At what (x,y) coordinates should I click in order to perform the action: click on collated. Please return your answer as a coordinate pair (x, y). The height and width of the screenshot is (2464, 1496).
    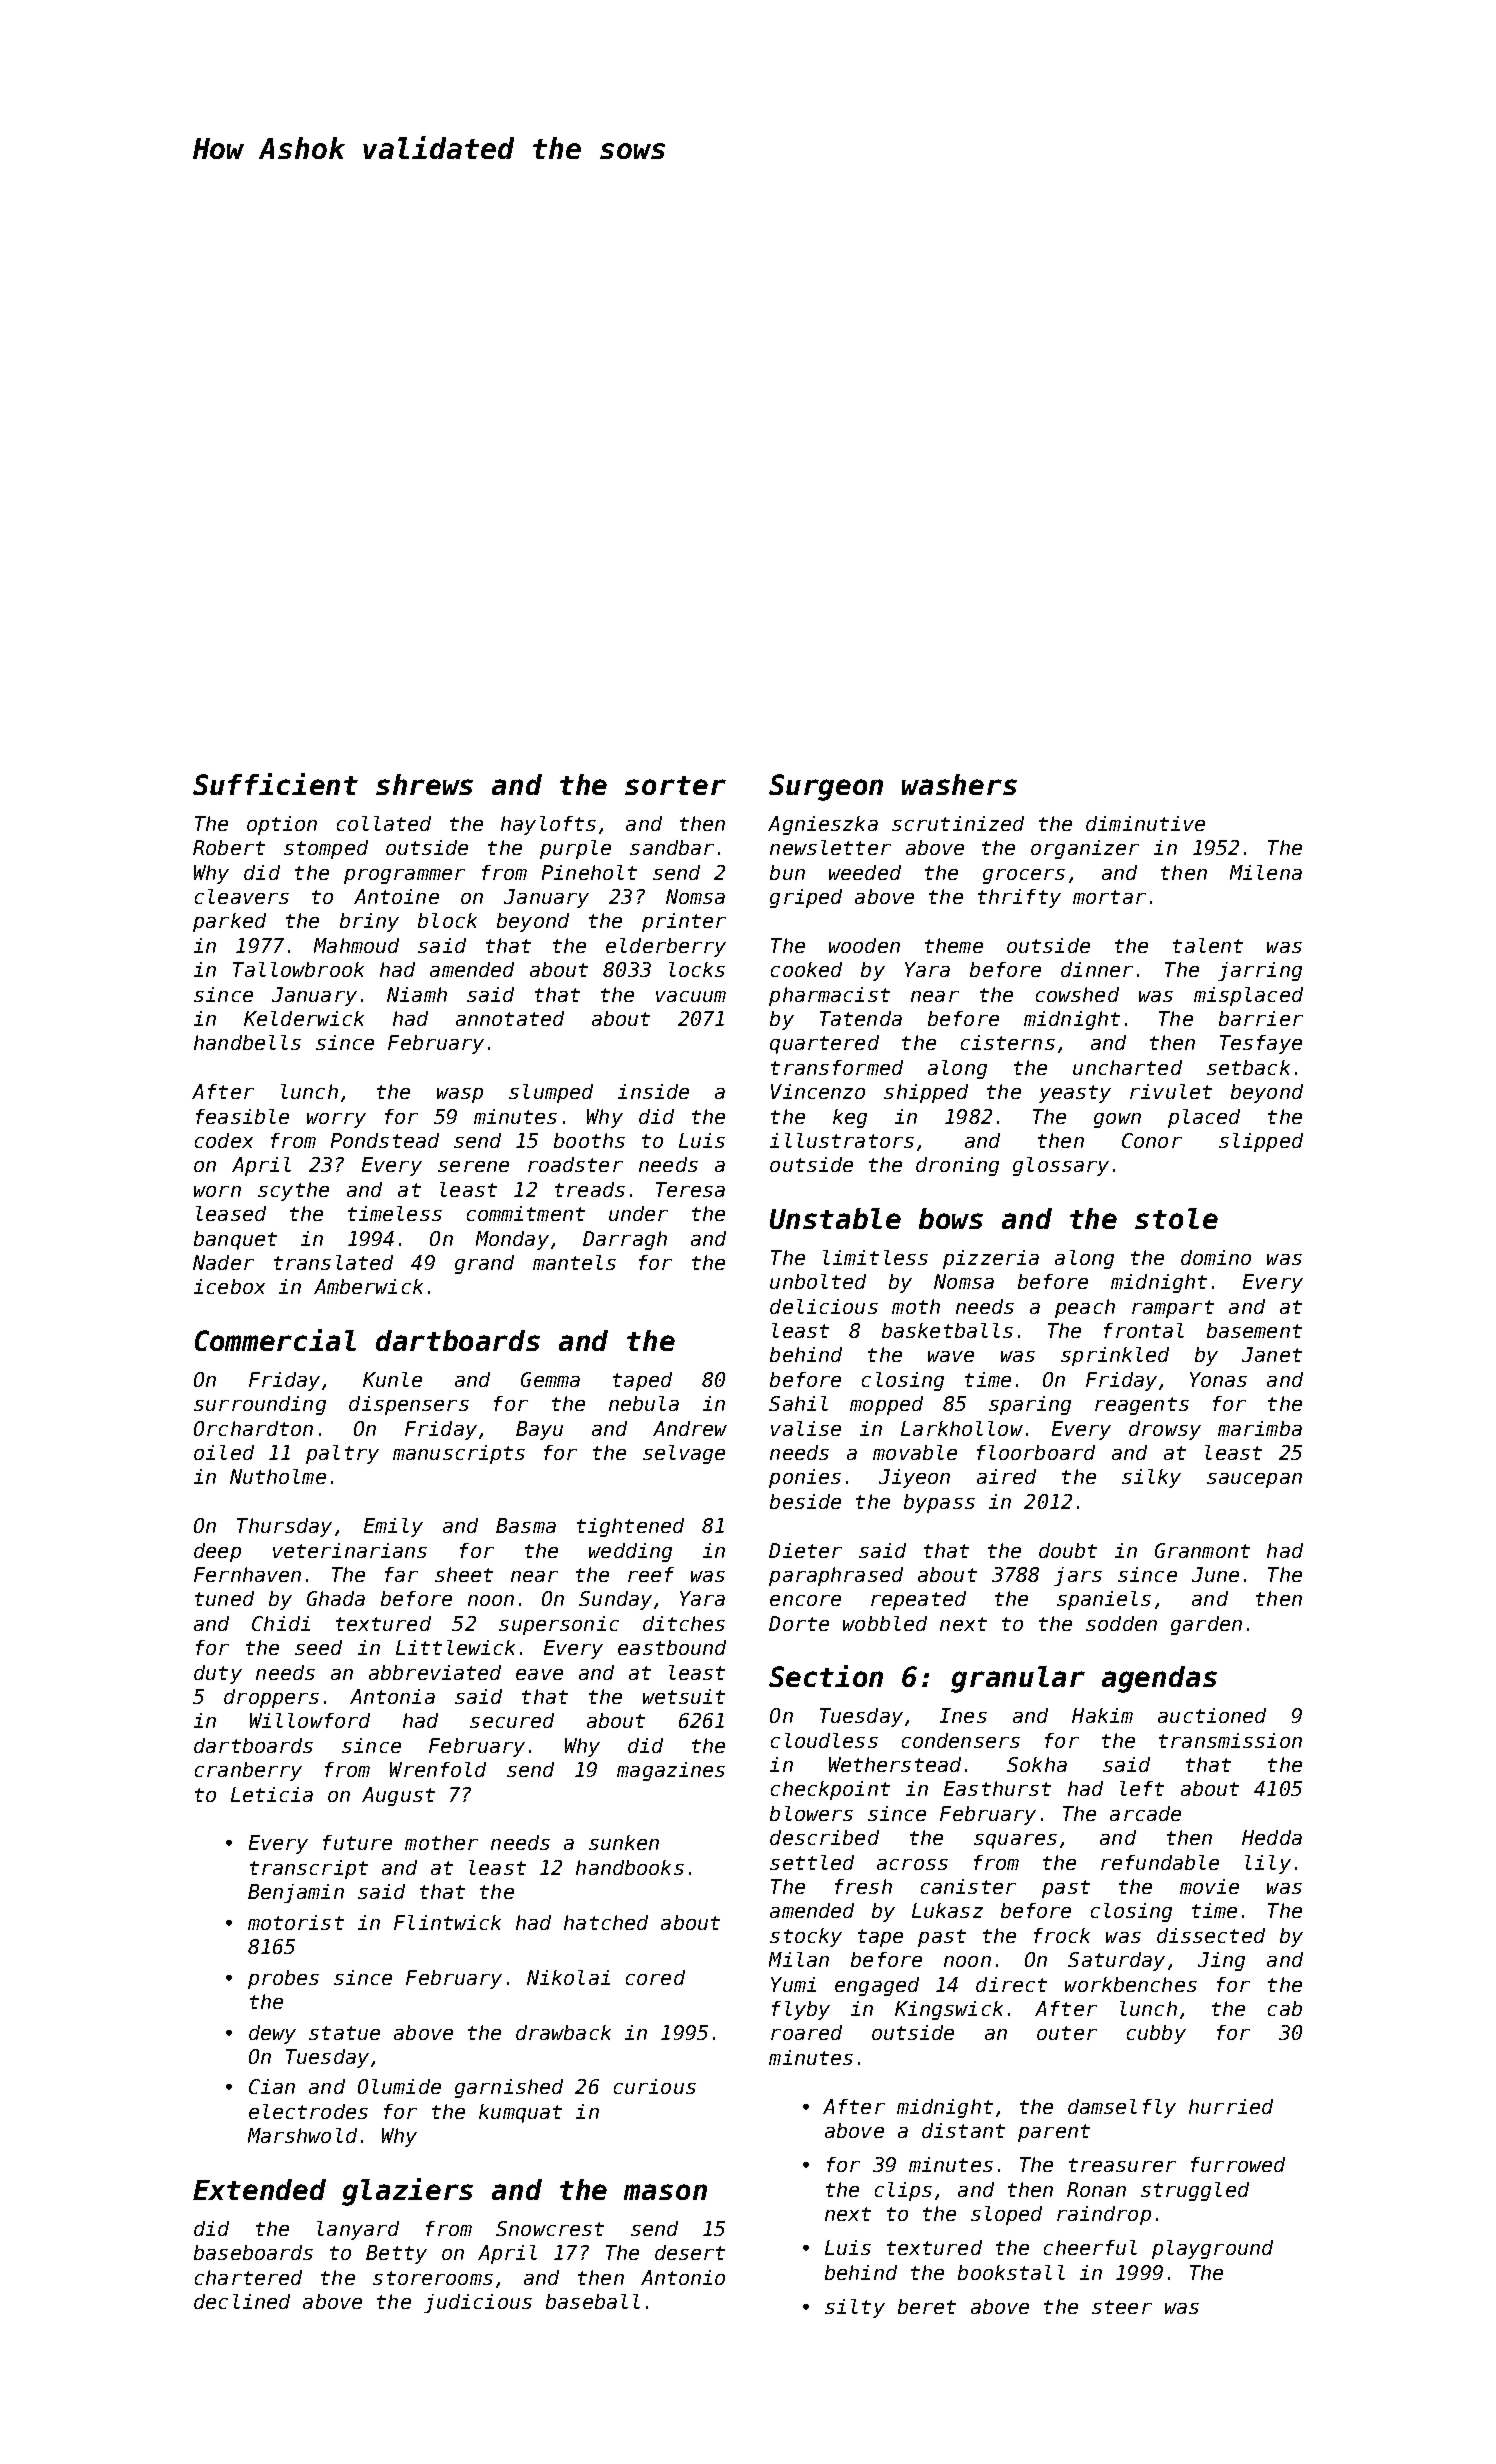
    Looking at the image, I should click on (384, 823).
